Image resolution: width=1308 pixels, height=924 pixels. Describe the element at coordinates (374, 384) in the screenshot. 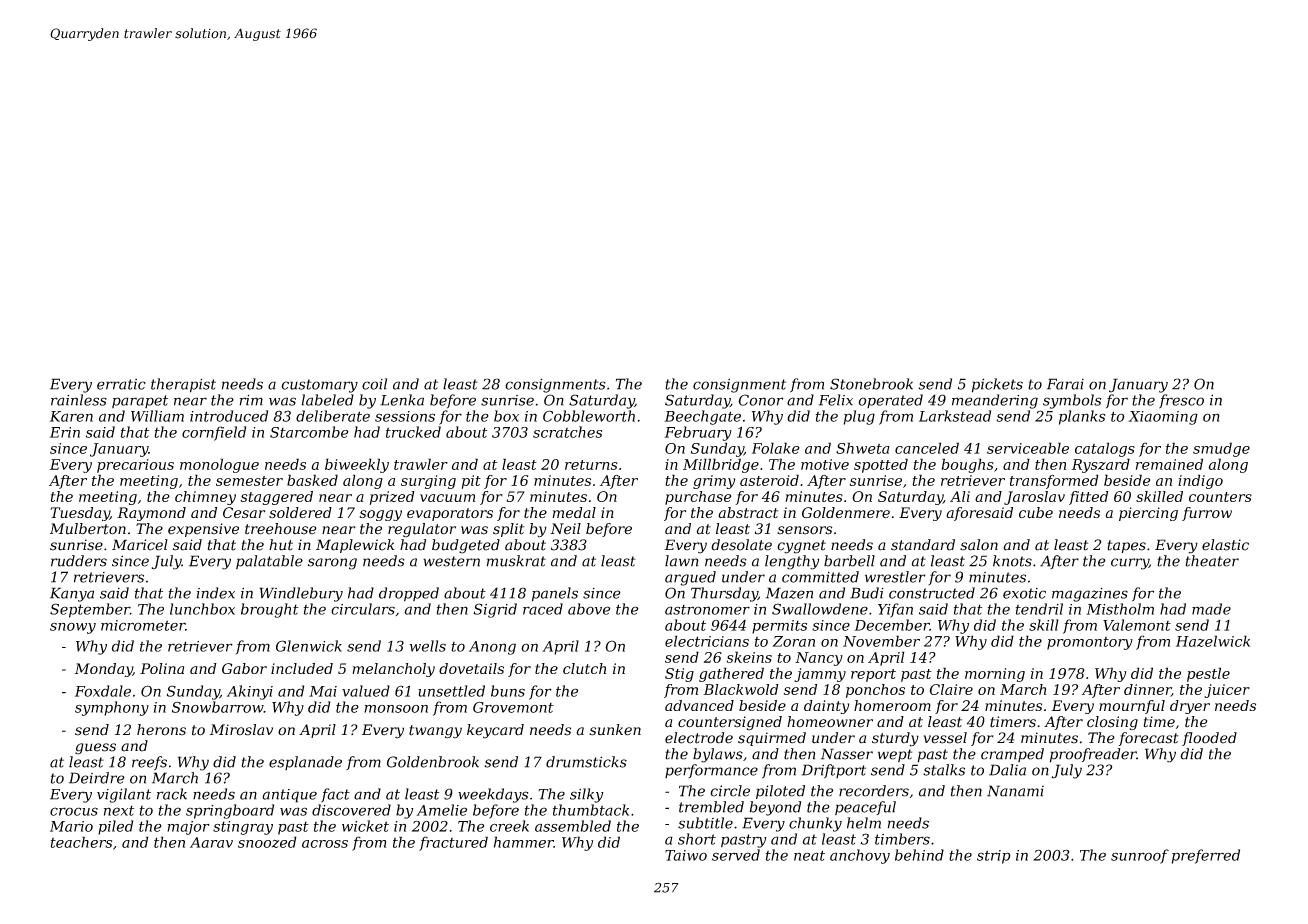

I see `coil` at that location.
